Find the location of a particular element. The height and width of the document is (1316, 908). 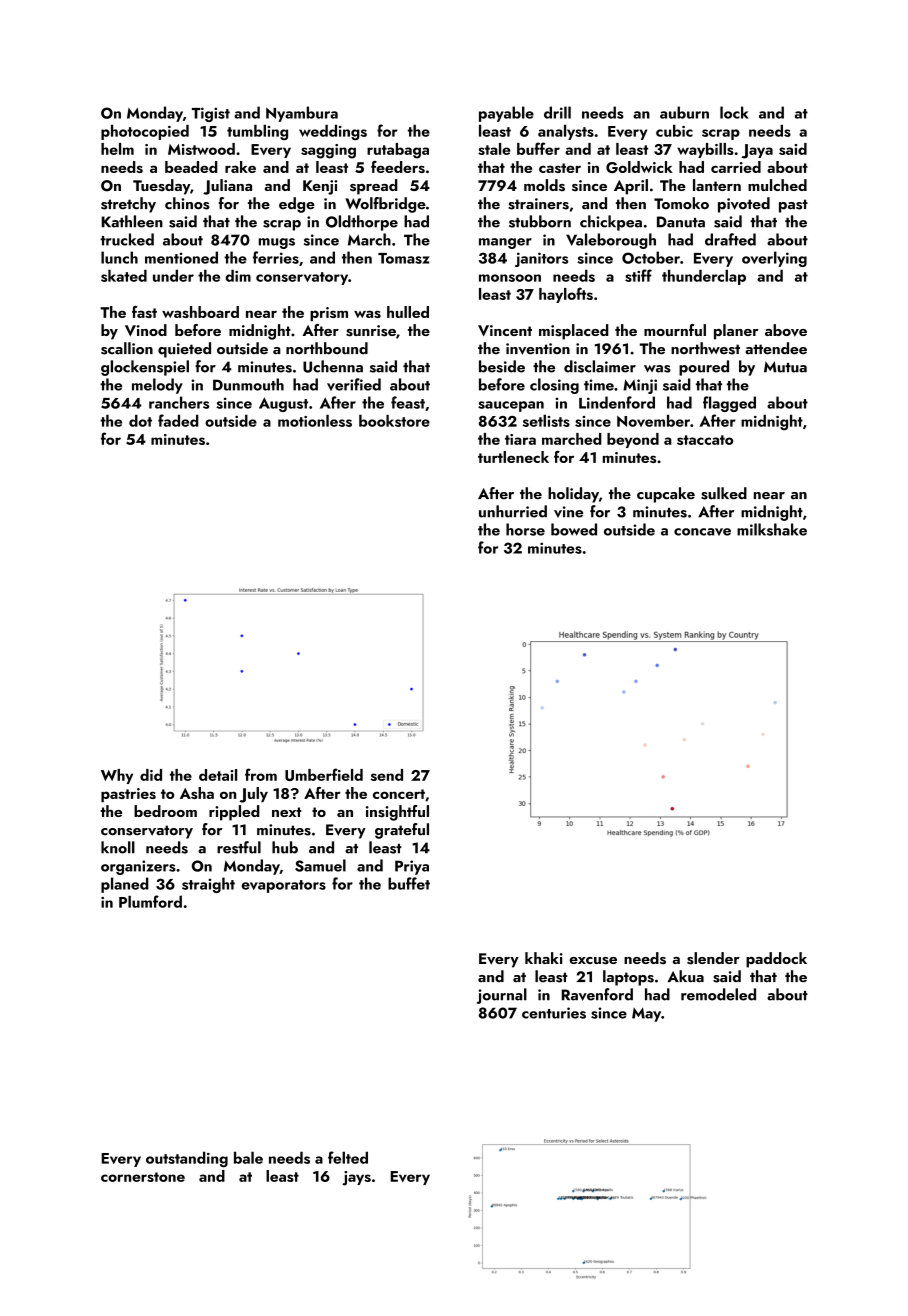

cubic is located at coordinates (674, 130).
